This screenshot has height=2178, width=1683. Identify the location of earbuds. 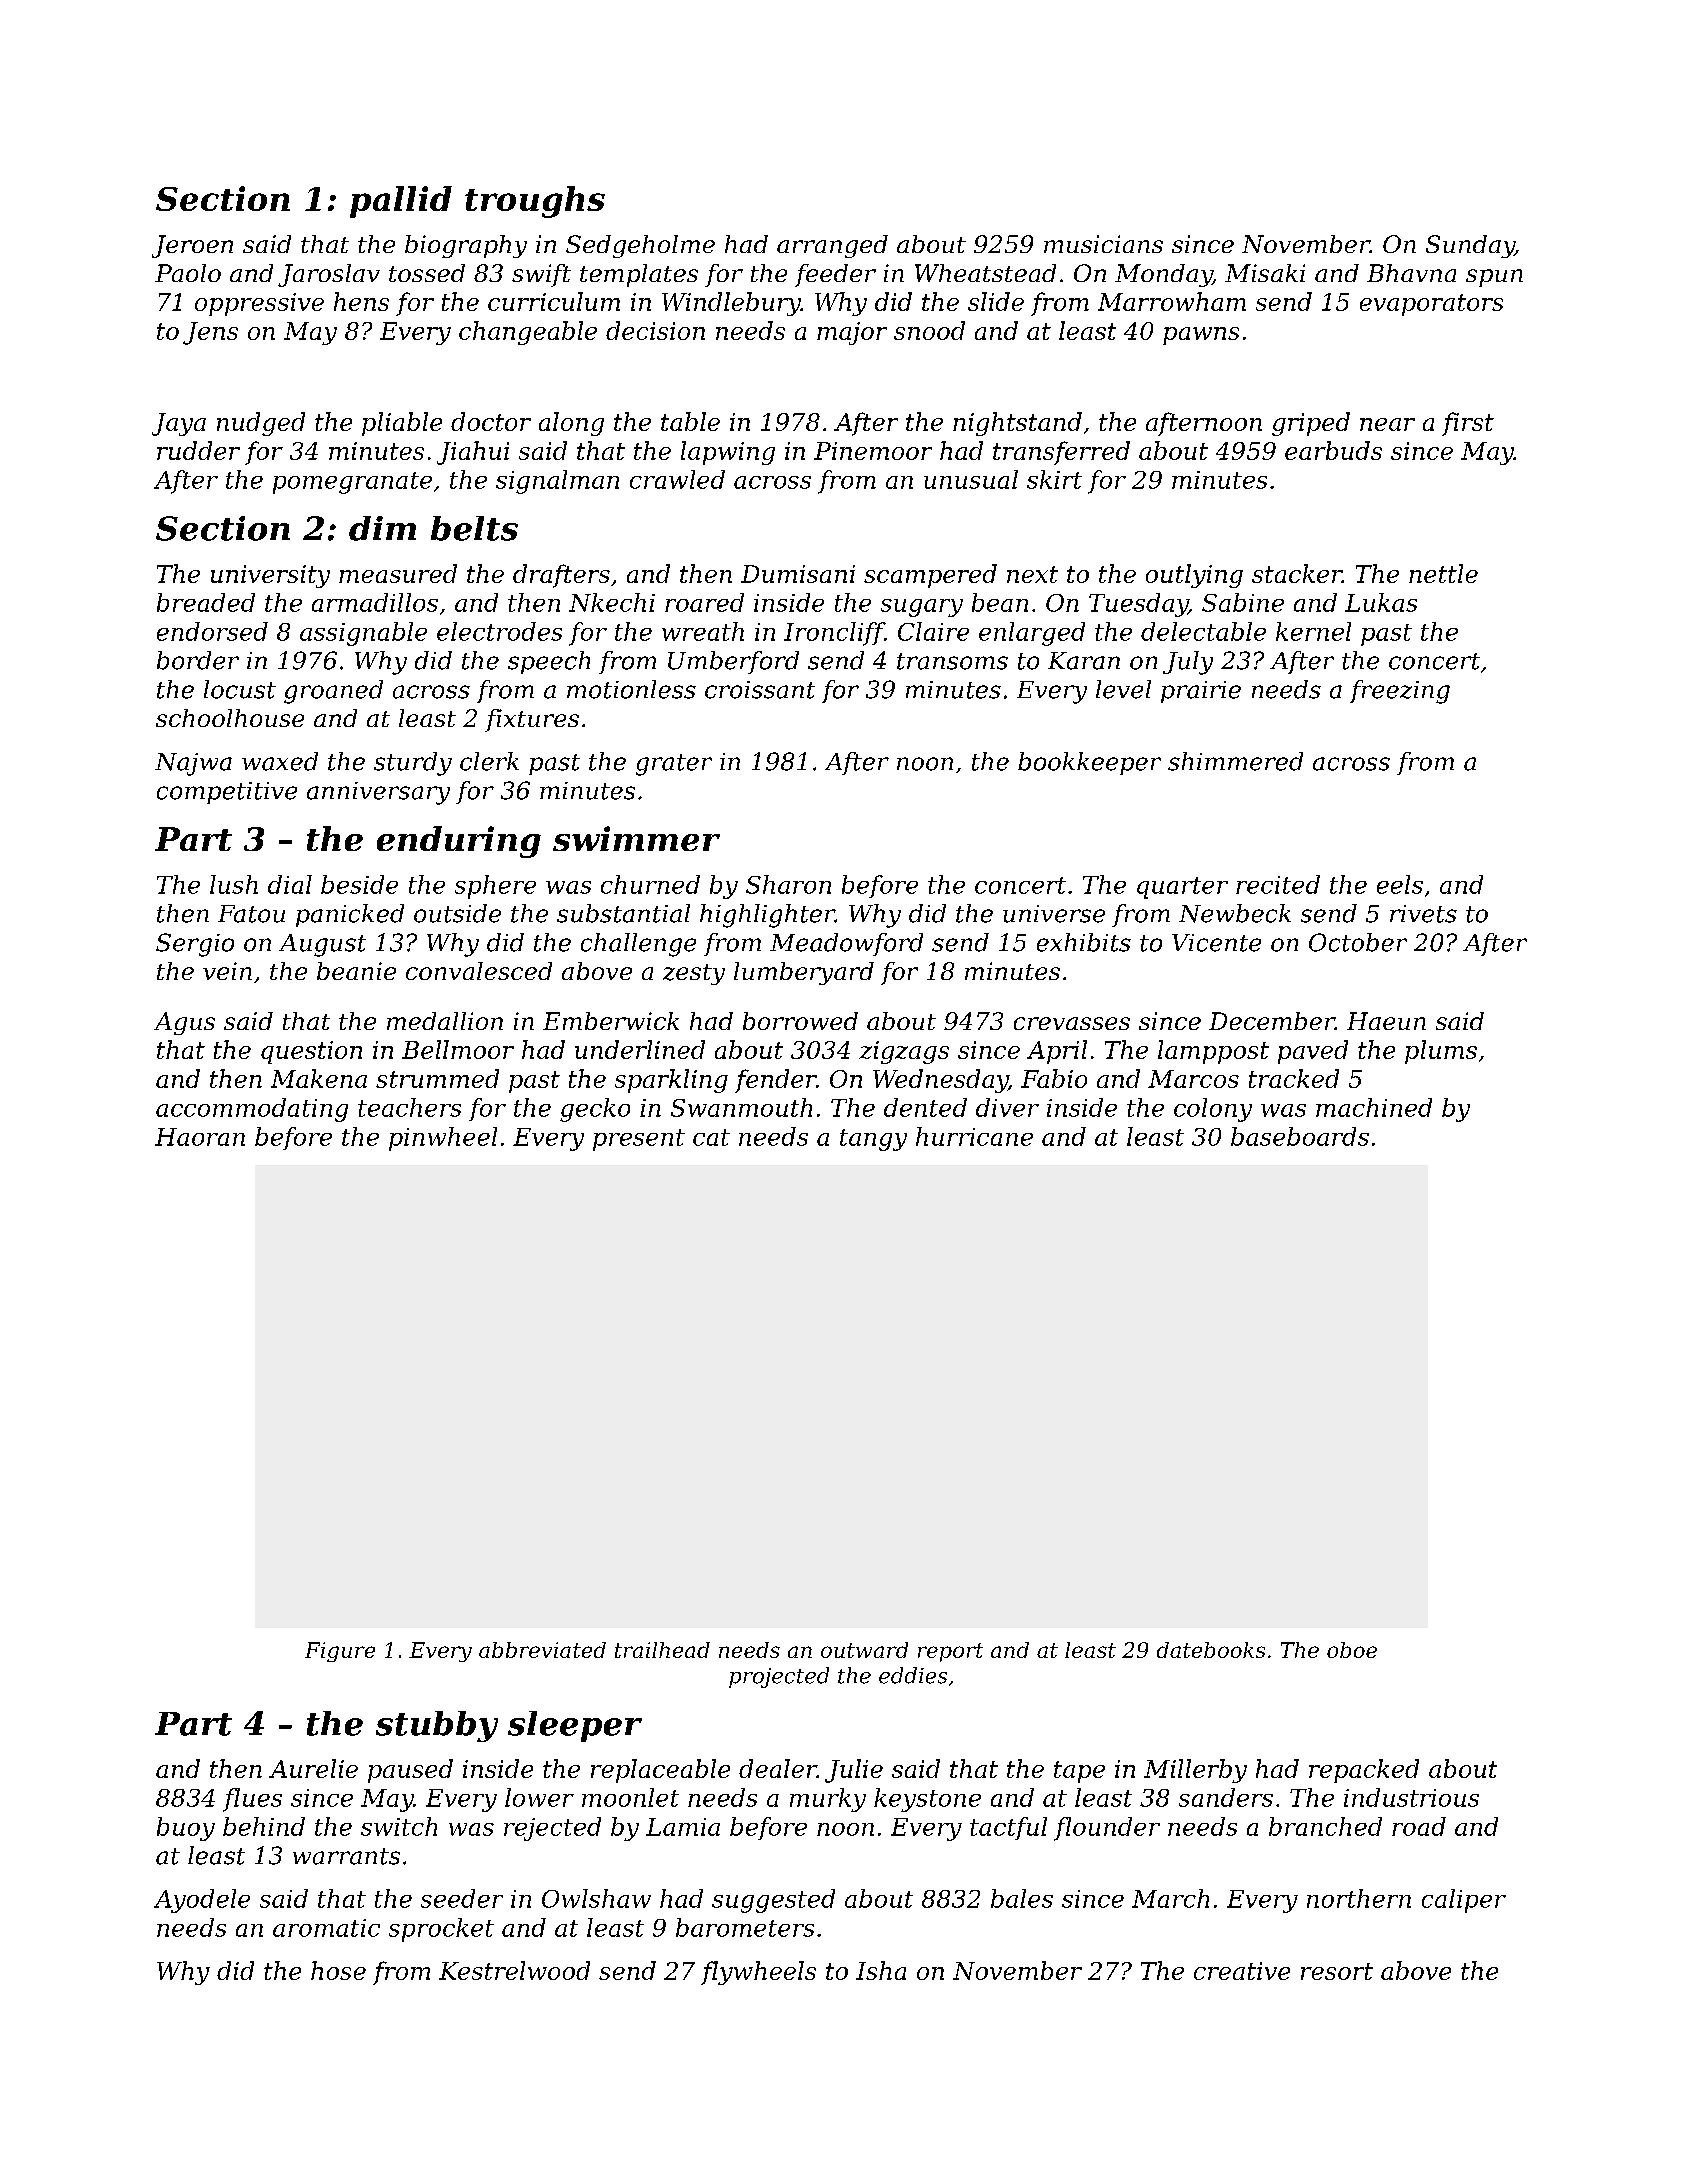
(1333, 450).
